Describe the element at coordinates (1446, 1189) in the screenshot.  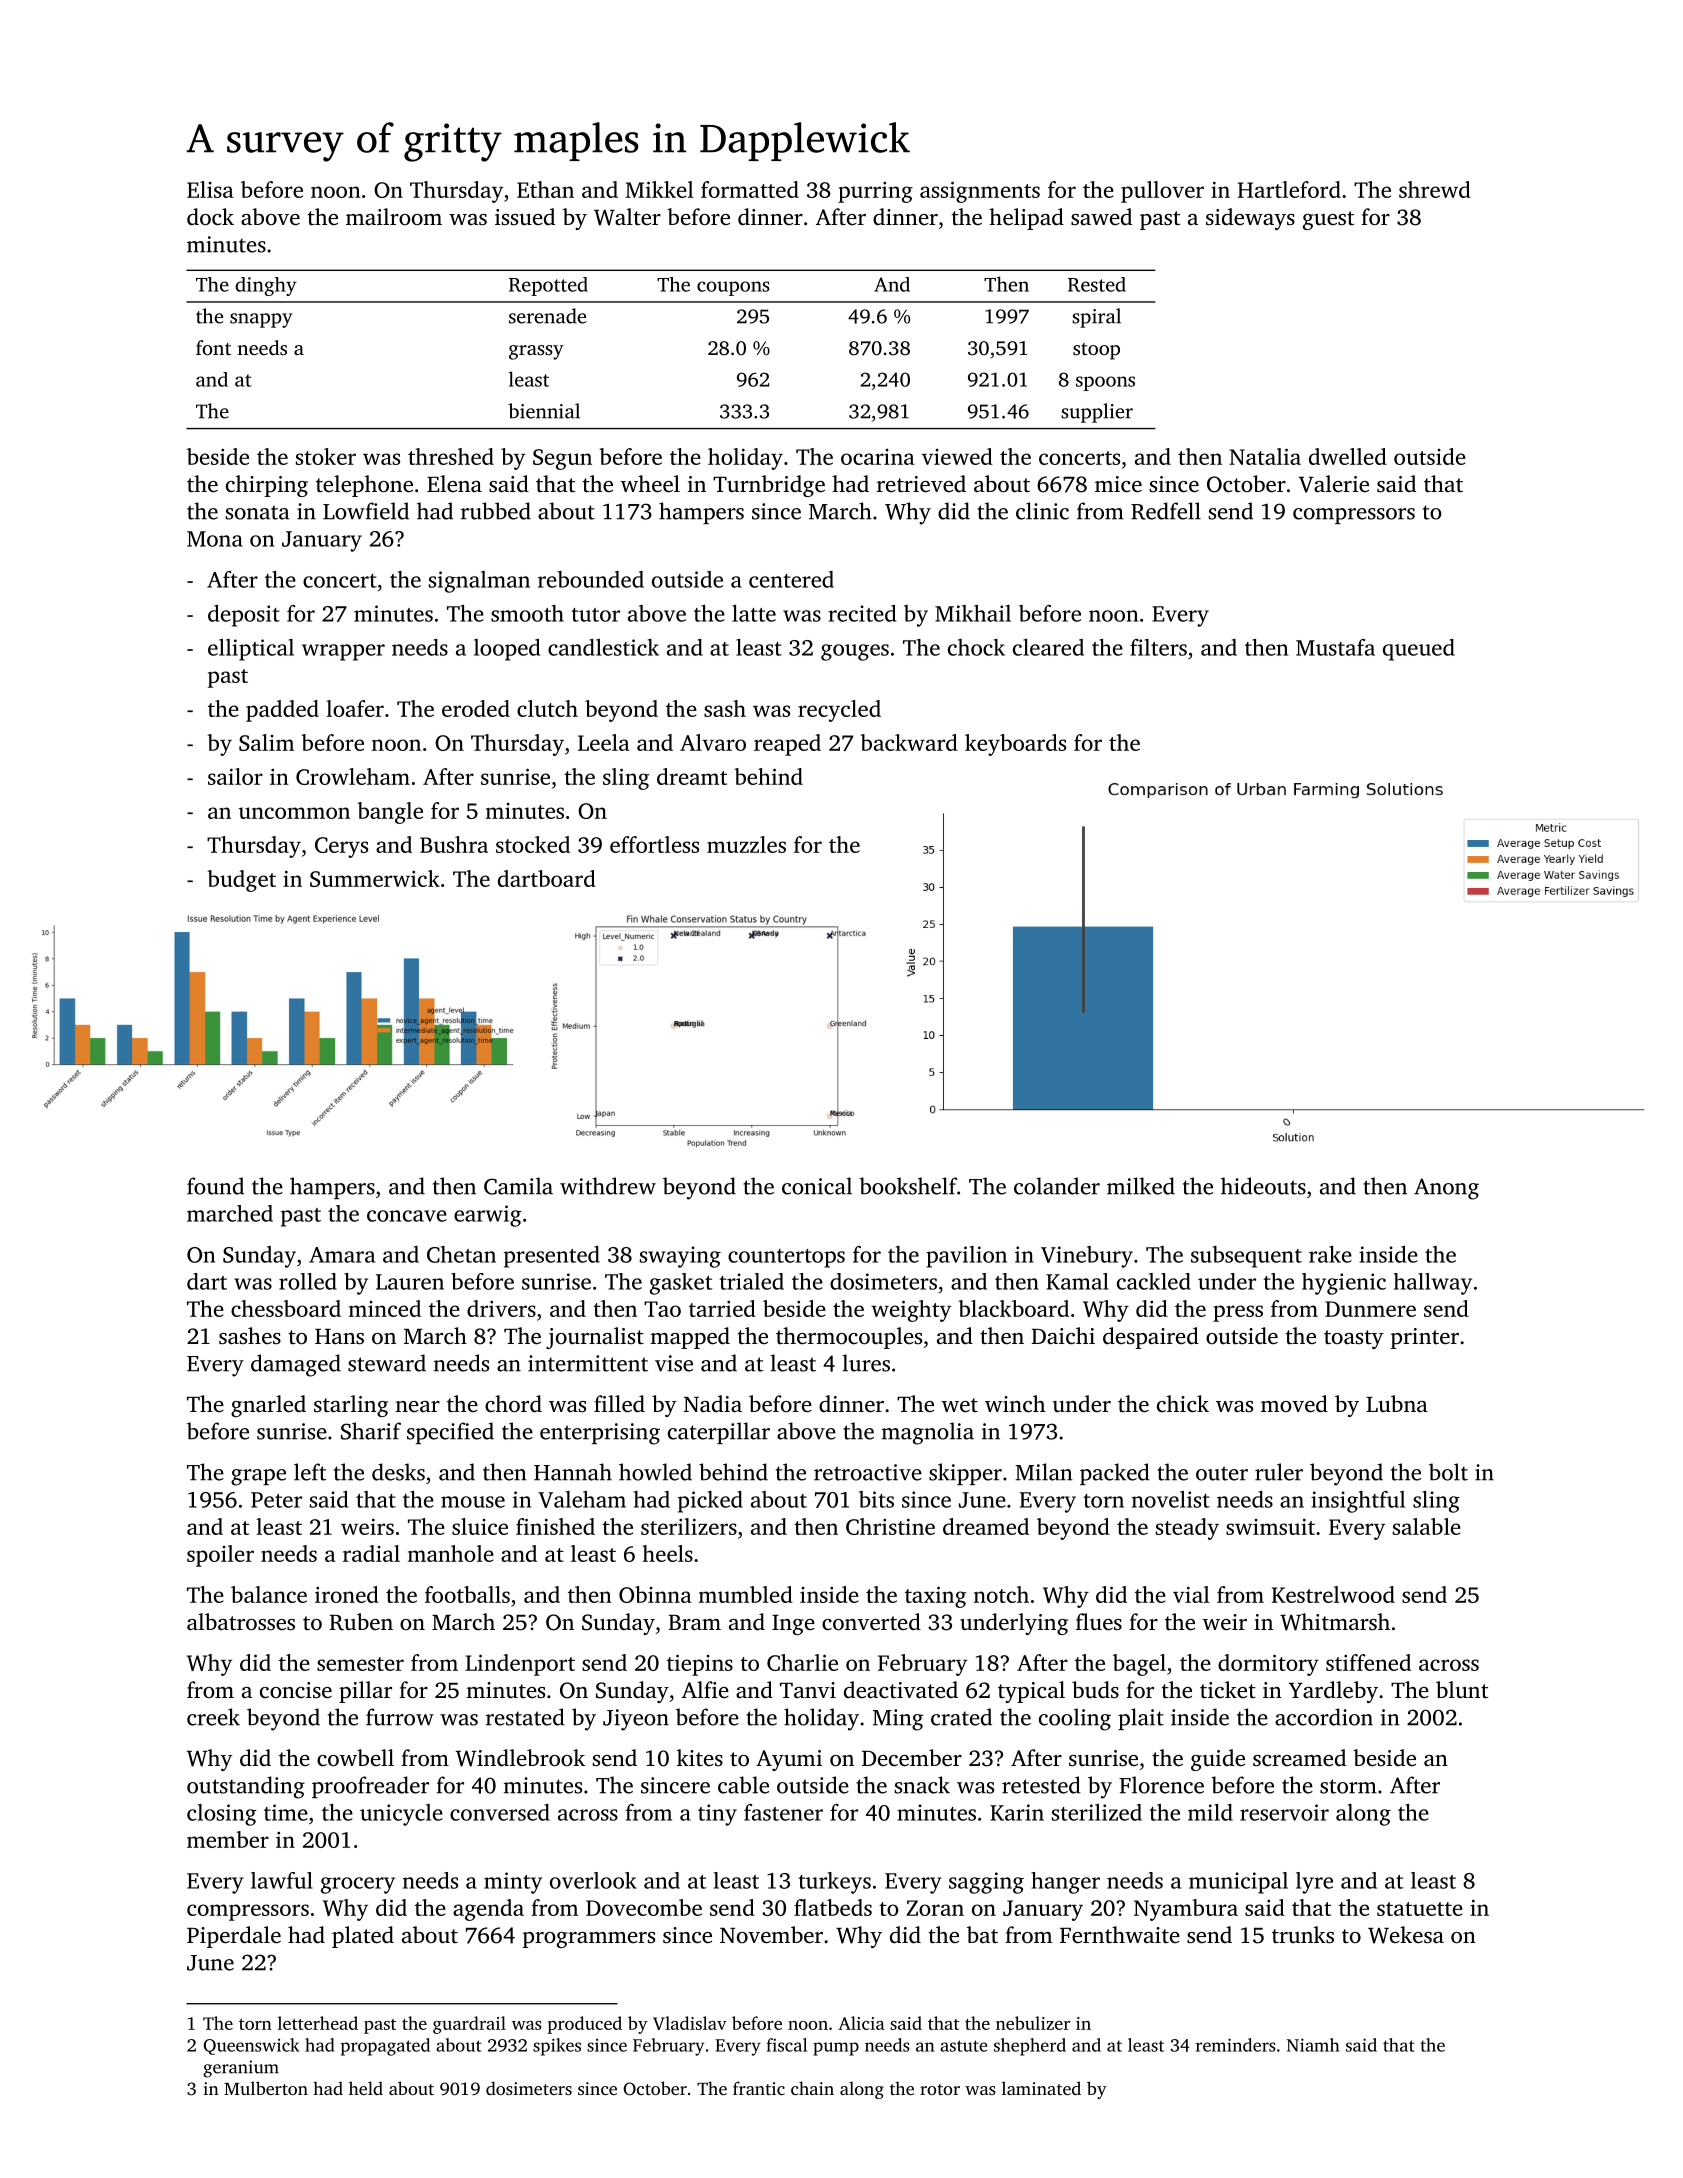
I see `Anong` at that location.
